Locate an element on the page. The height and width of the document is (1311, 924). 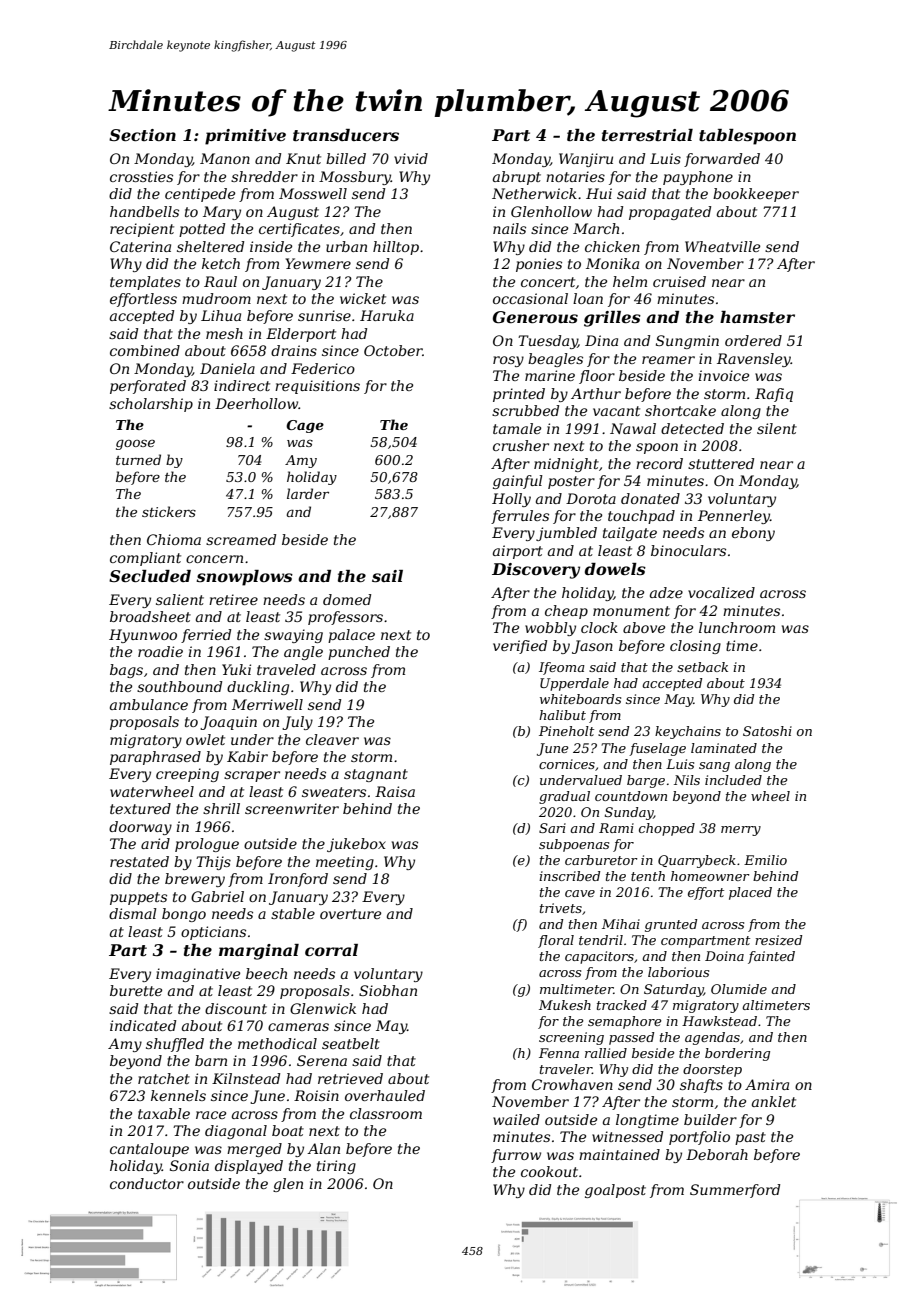
abrupt is located at coordinates (517, 178).
